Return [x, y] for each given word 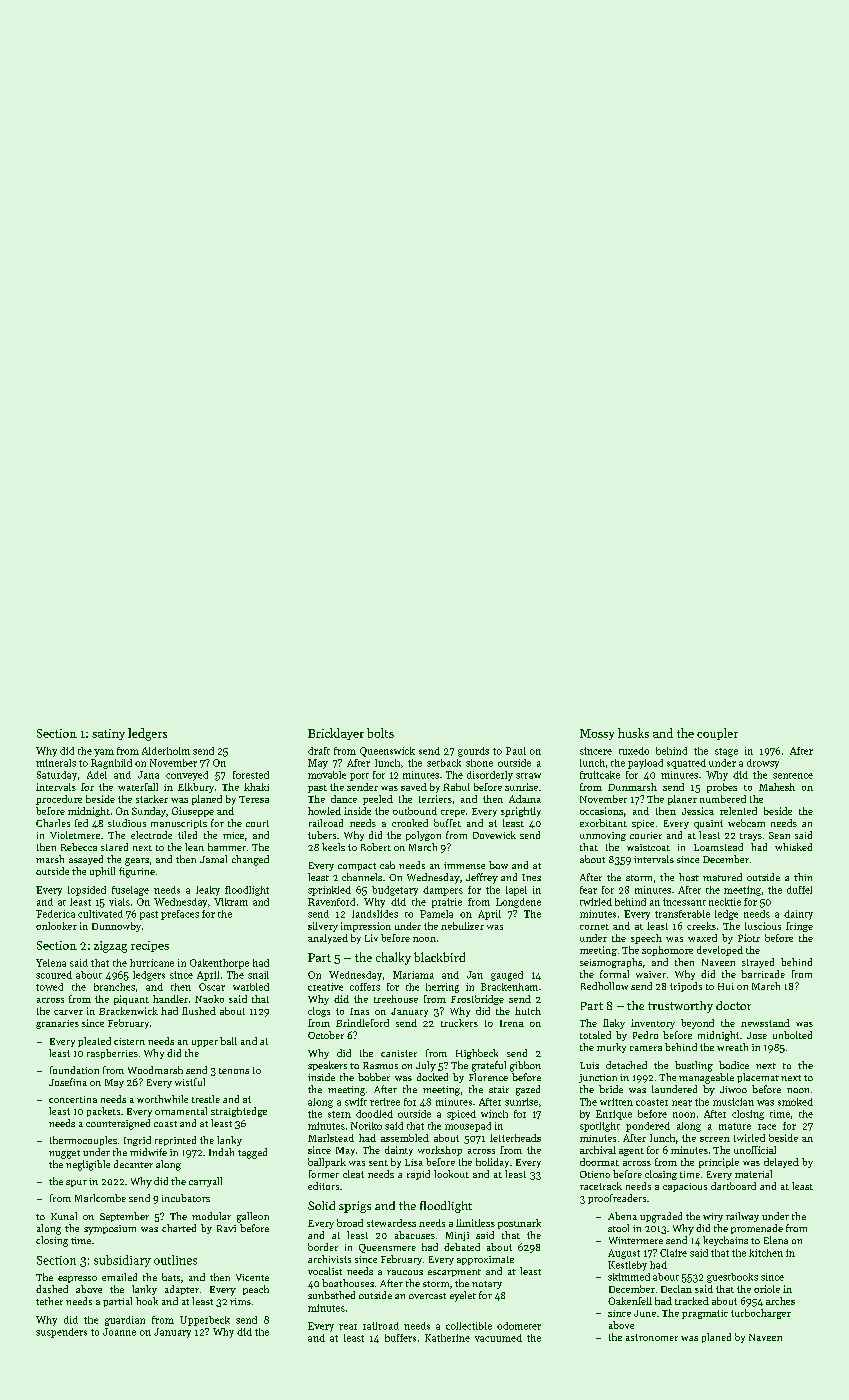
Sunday [149, 812]
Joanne [119, 1332]
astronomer [652, 1337]
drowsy [763, 764]
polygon [423, 836]
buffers [400, 1338]
